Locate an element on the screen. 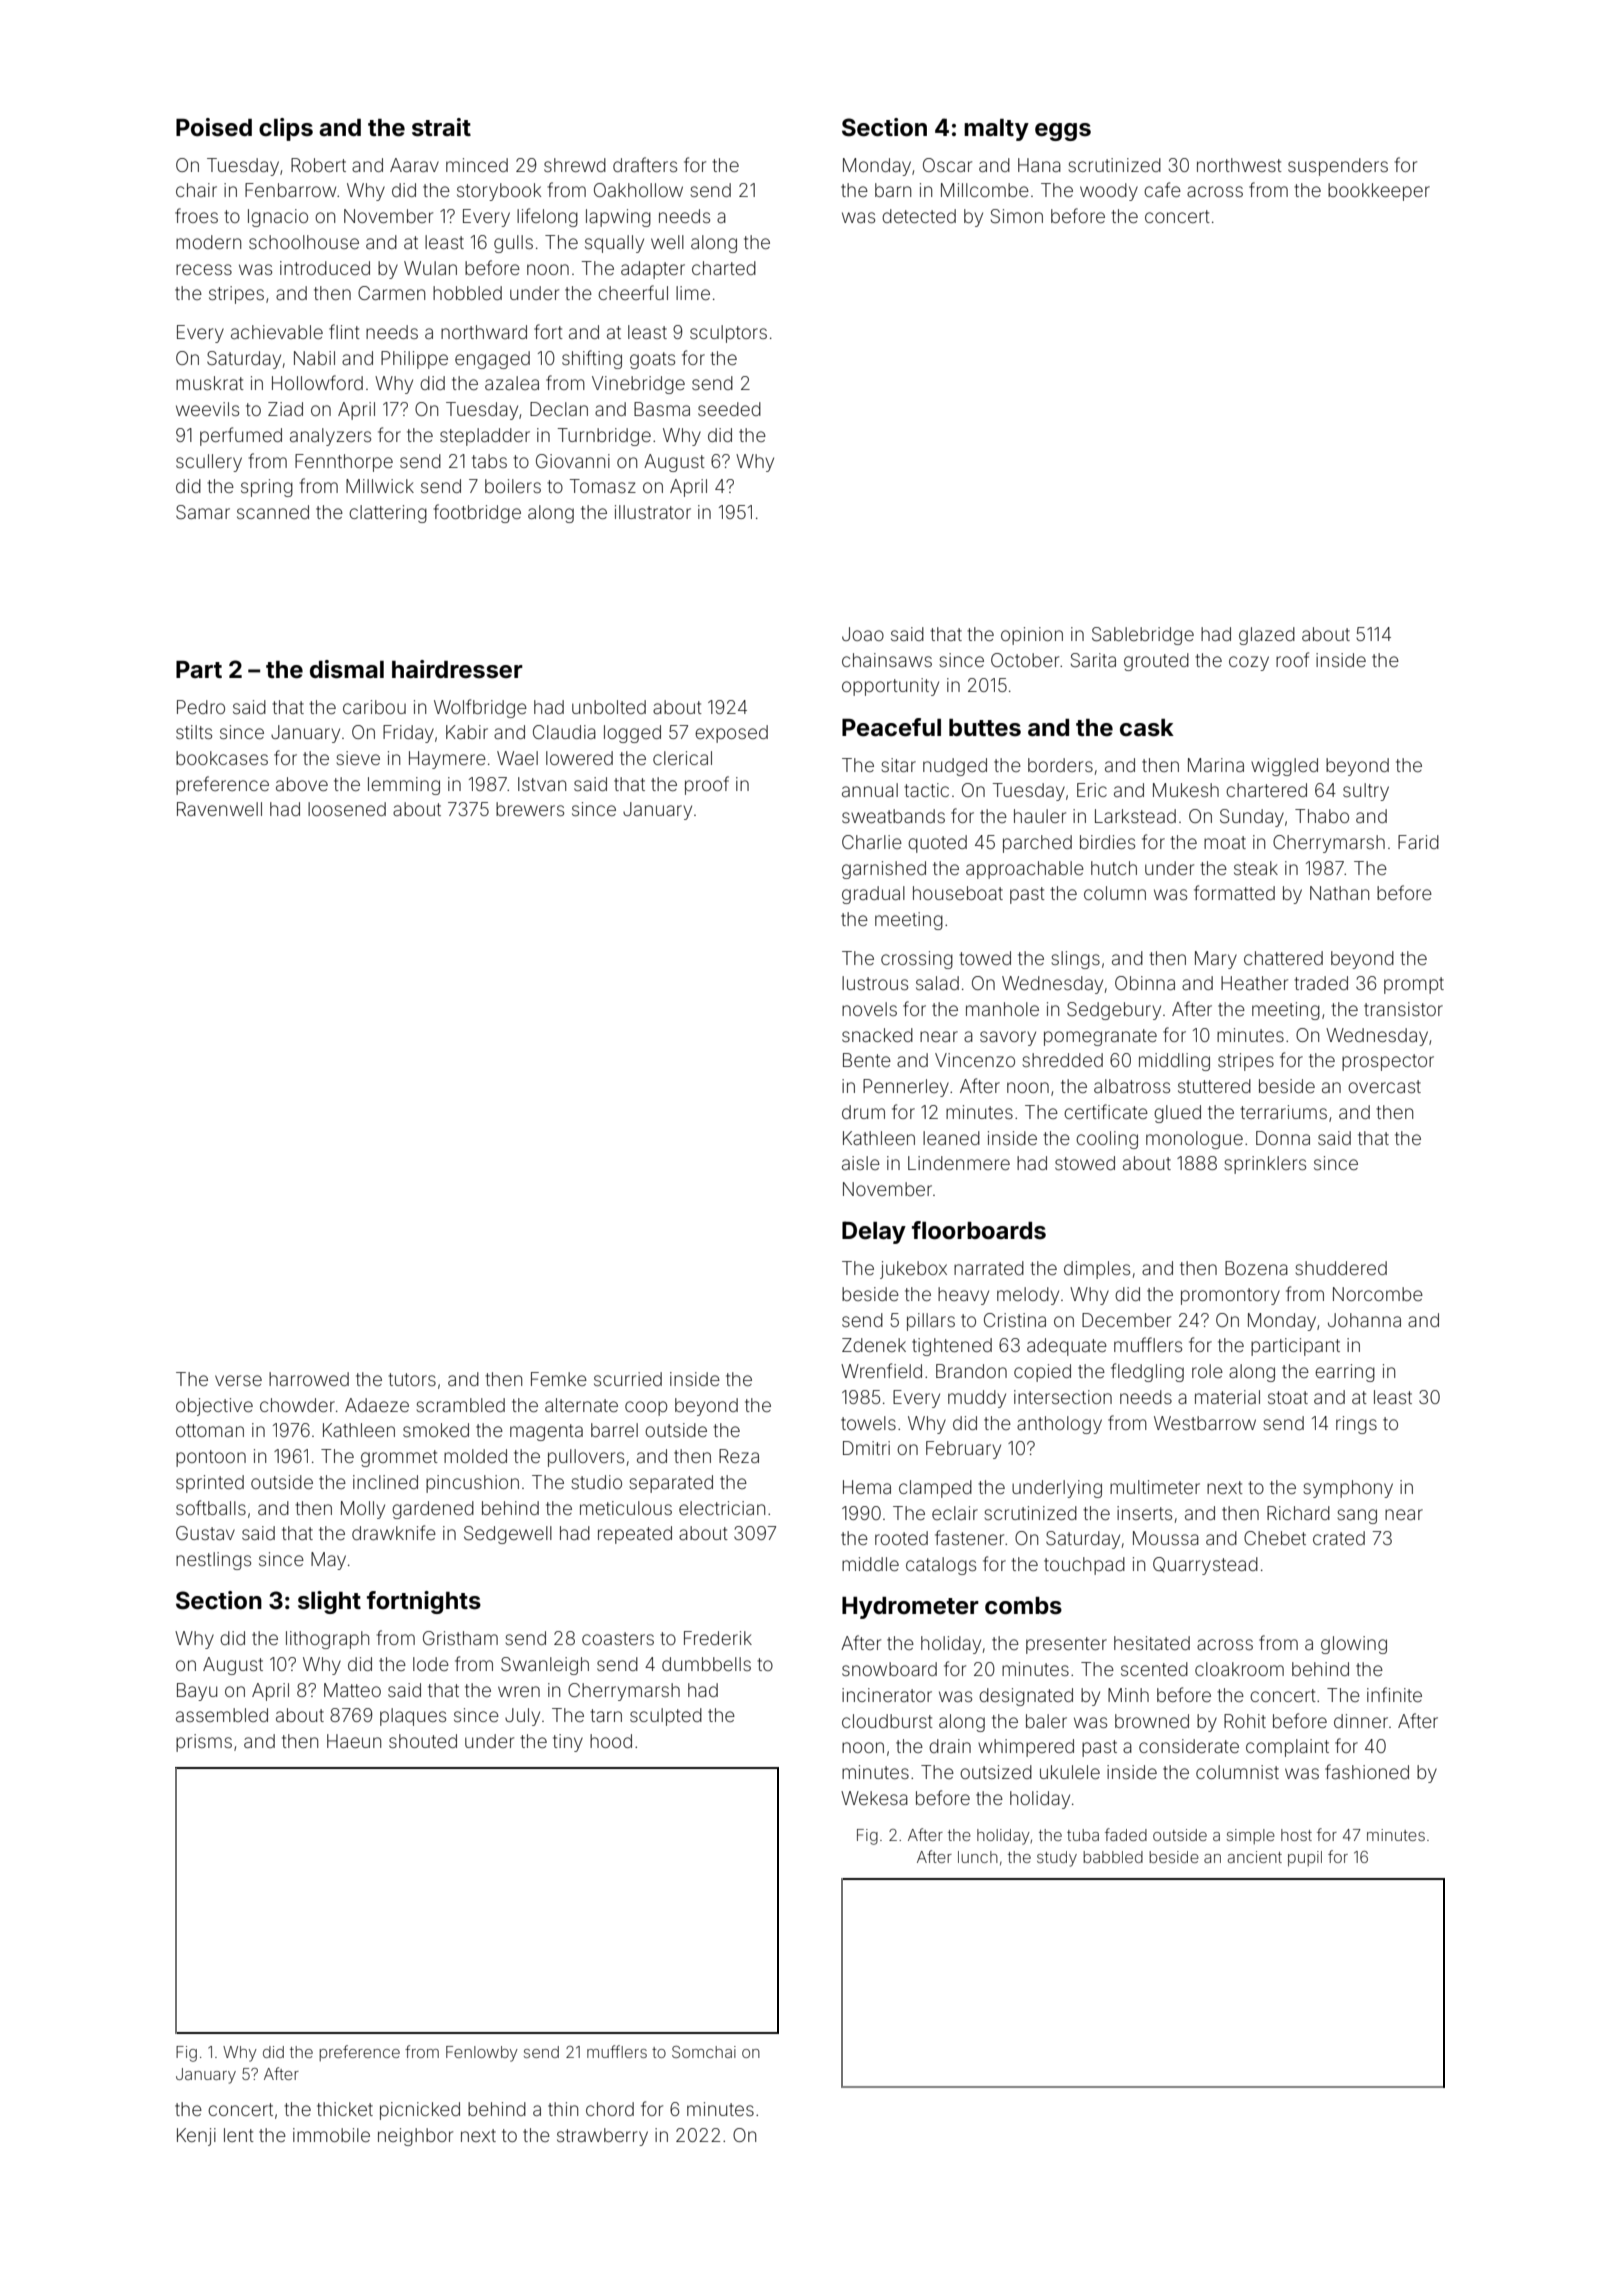 The image size is (1620, 2292). recess is located at coordinates (204, 269).
